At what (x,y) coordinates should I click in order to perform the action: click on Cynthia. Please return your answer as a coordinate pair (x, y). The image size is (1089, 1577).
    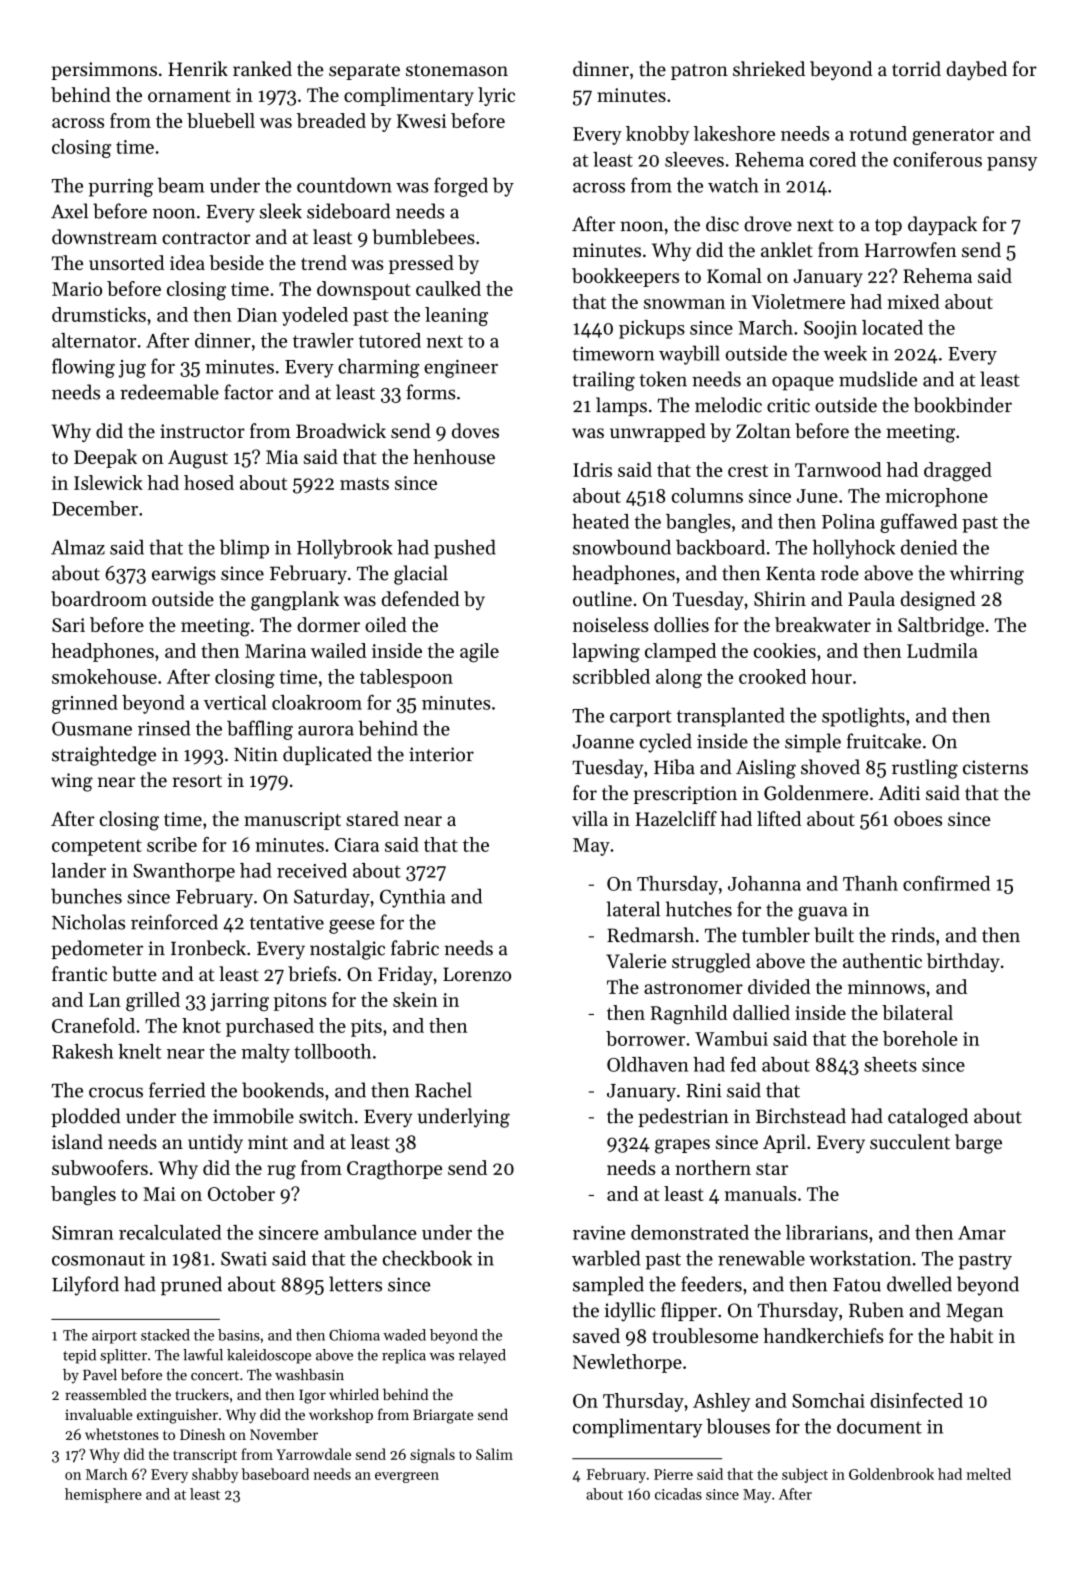
    Looking at the image, I should click on (413, 898).
